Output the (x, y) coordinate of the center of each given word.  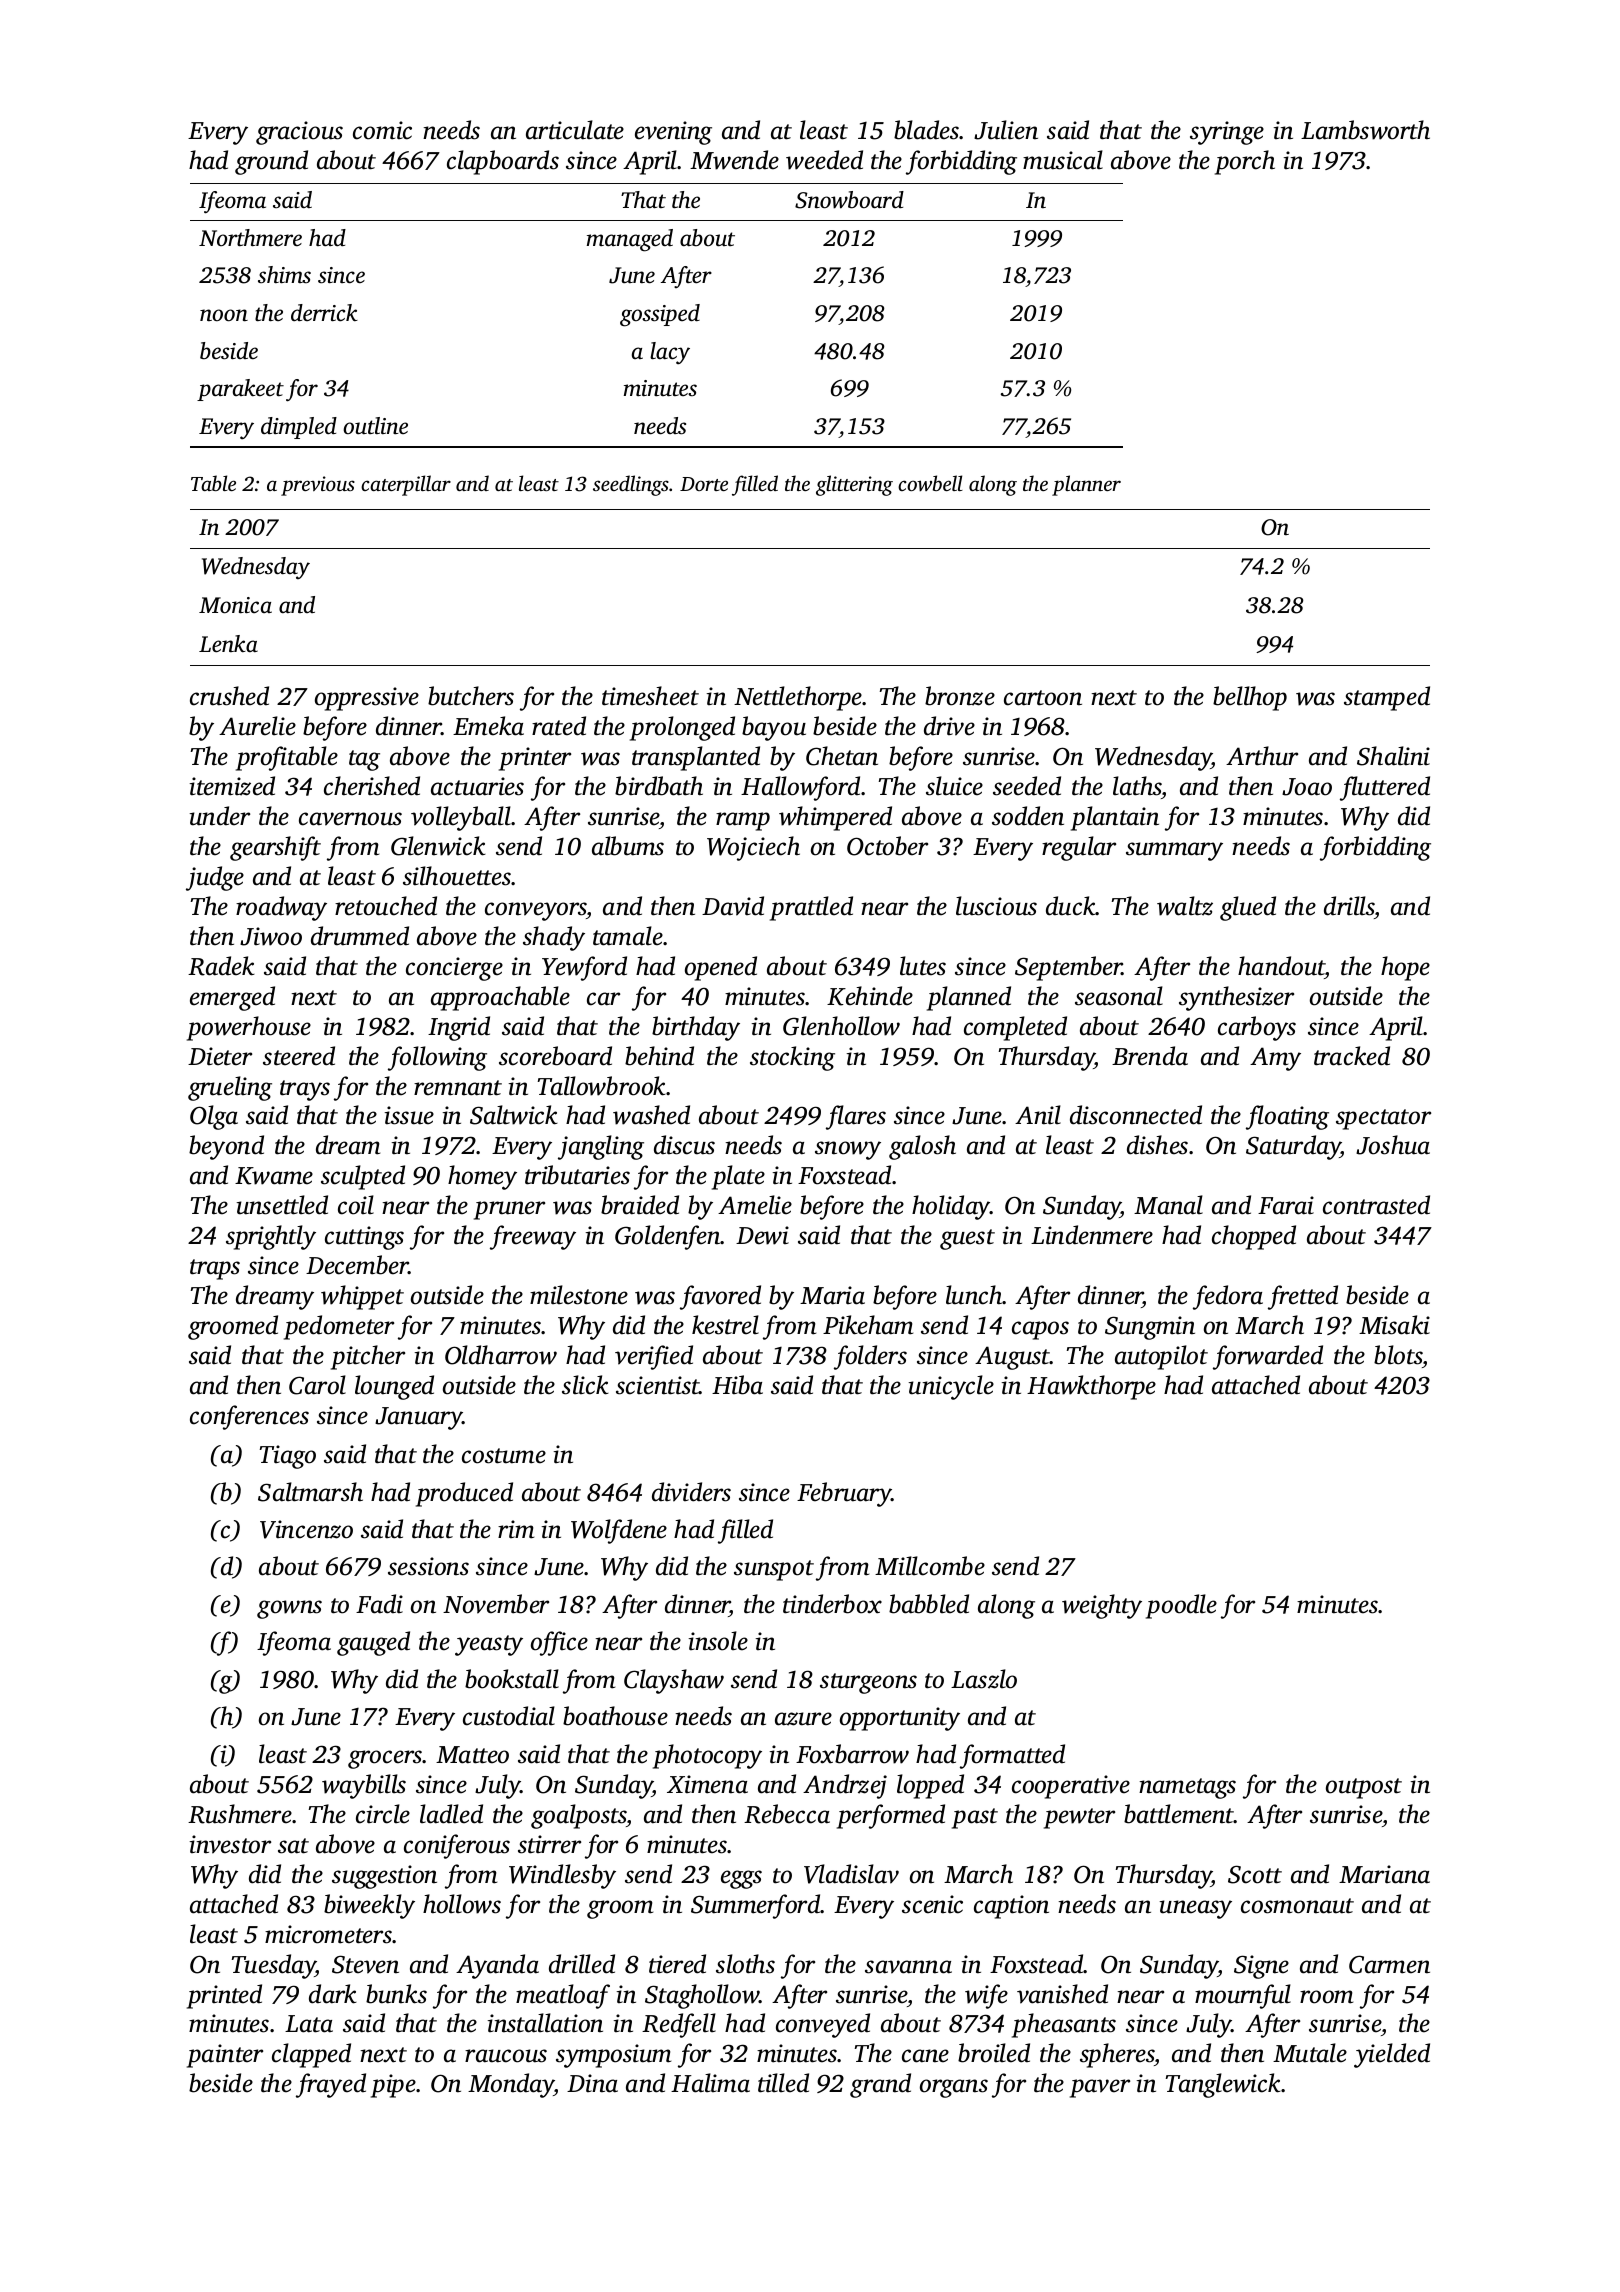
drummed (360, 936)
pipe (393, 2086)
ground (271, 162)
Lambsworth (1365, 130)
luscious (996, 906)
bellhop (1250, 698)
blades (927, 130)
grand (880, 2085)
